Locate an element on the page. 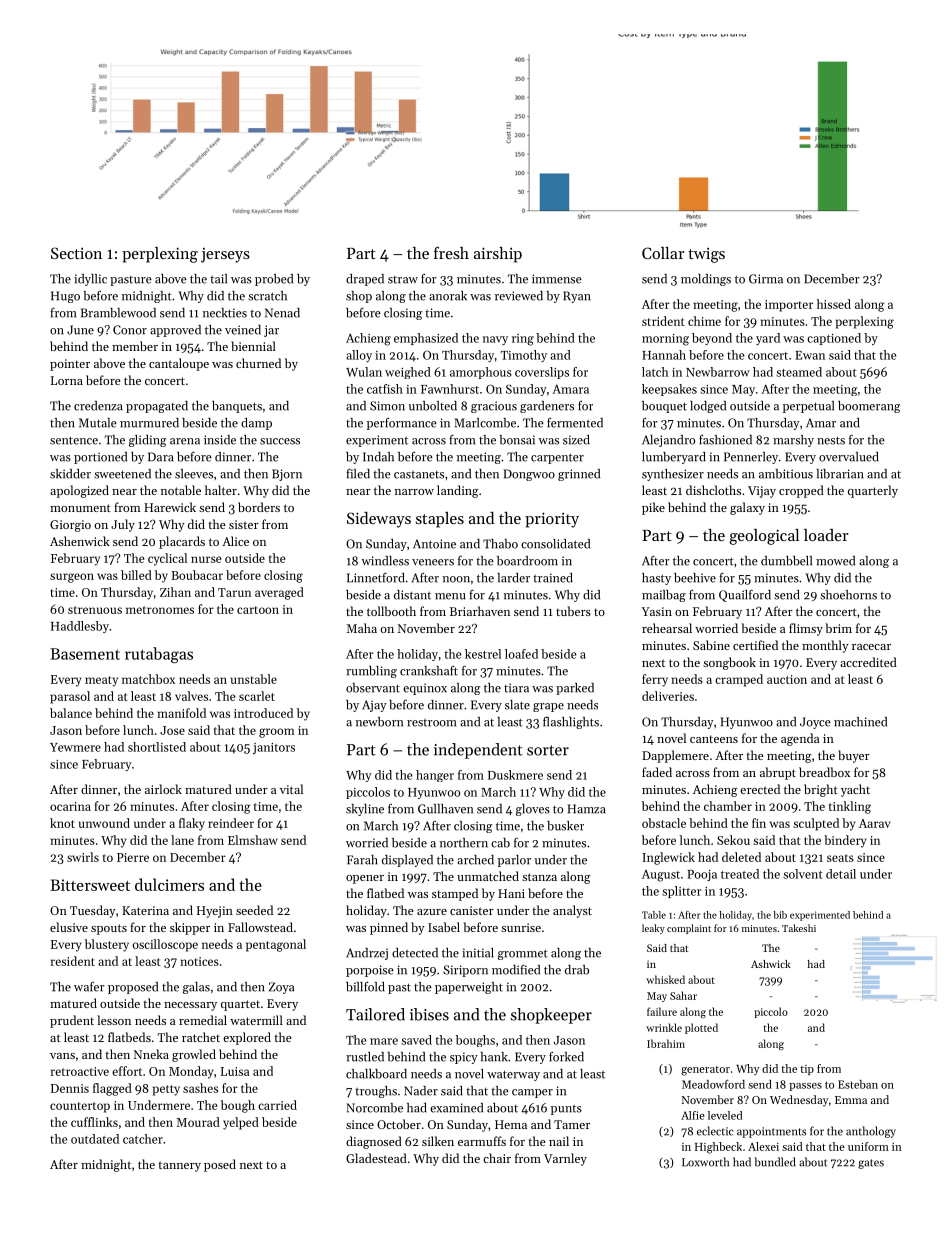  tannery is located at coordinates (179, 1166).
